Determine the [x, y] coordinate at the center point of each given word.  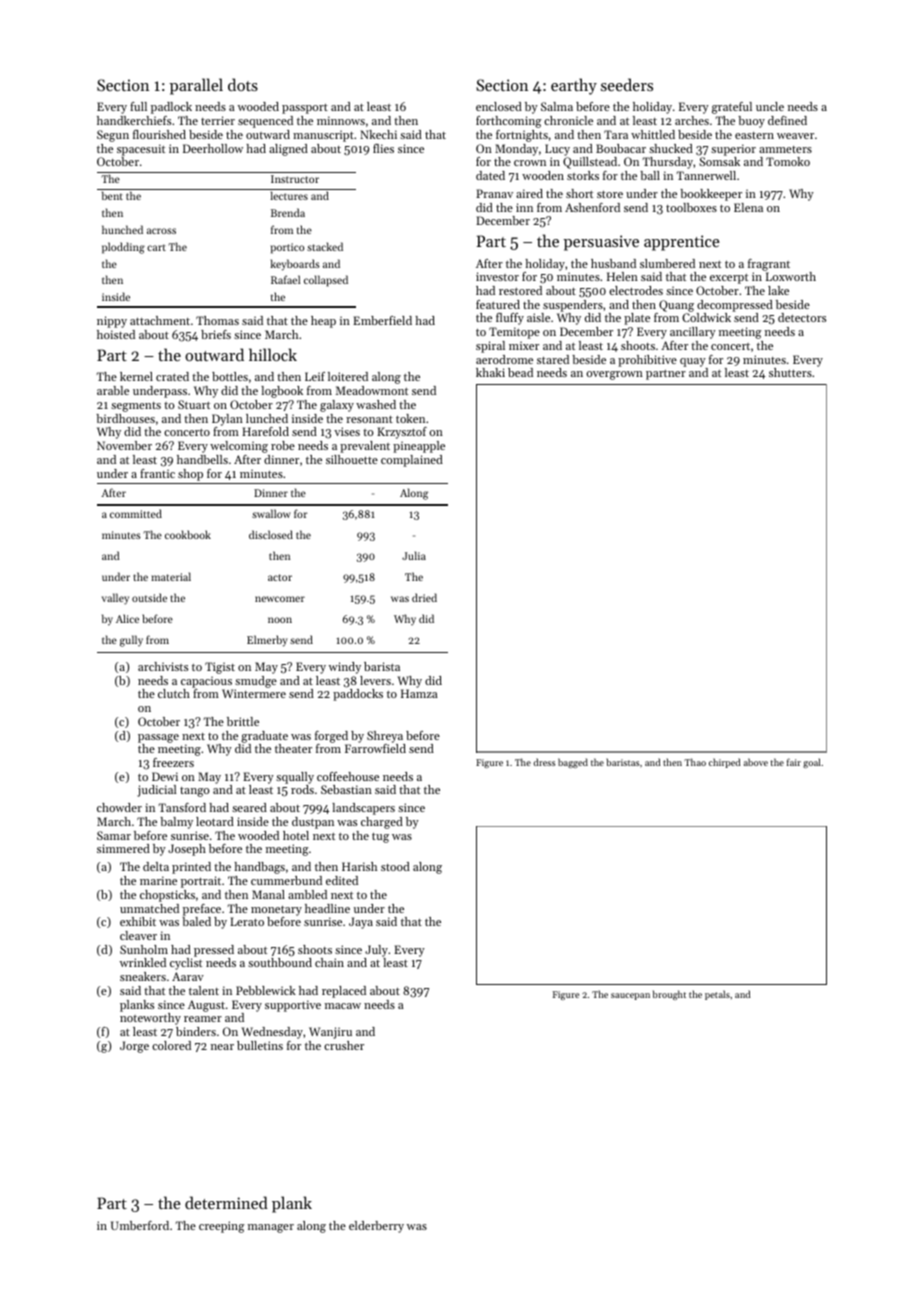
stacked [325, 246]
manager [271, 1228]
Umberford [140, 1225]
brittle [243, 721]
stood [395, 866]
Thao [695, 762]
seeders [627, 84]
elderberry [376, 1227]
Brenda [288, 212]
